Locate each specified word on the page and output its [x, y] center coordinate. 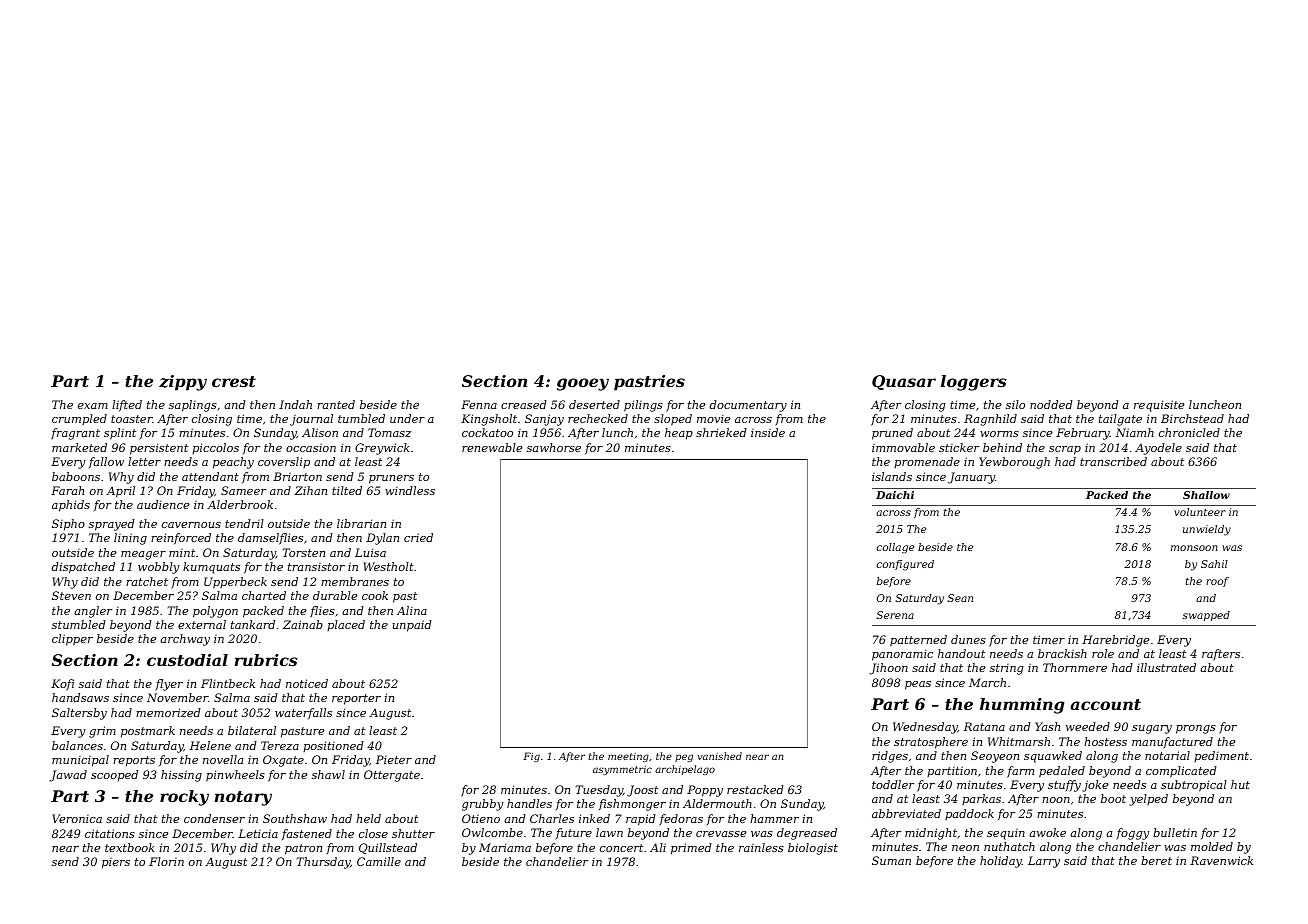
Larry [1044, 862]
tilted [347, 490]
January [971, 478]
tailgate [1120, 420]
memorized [168, 712]
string [1007, 669]
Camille [379, 861]
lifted [127, 405]
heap [679, 434]
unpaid [412, 626]
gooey [583, 384]
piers [116, 863]
